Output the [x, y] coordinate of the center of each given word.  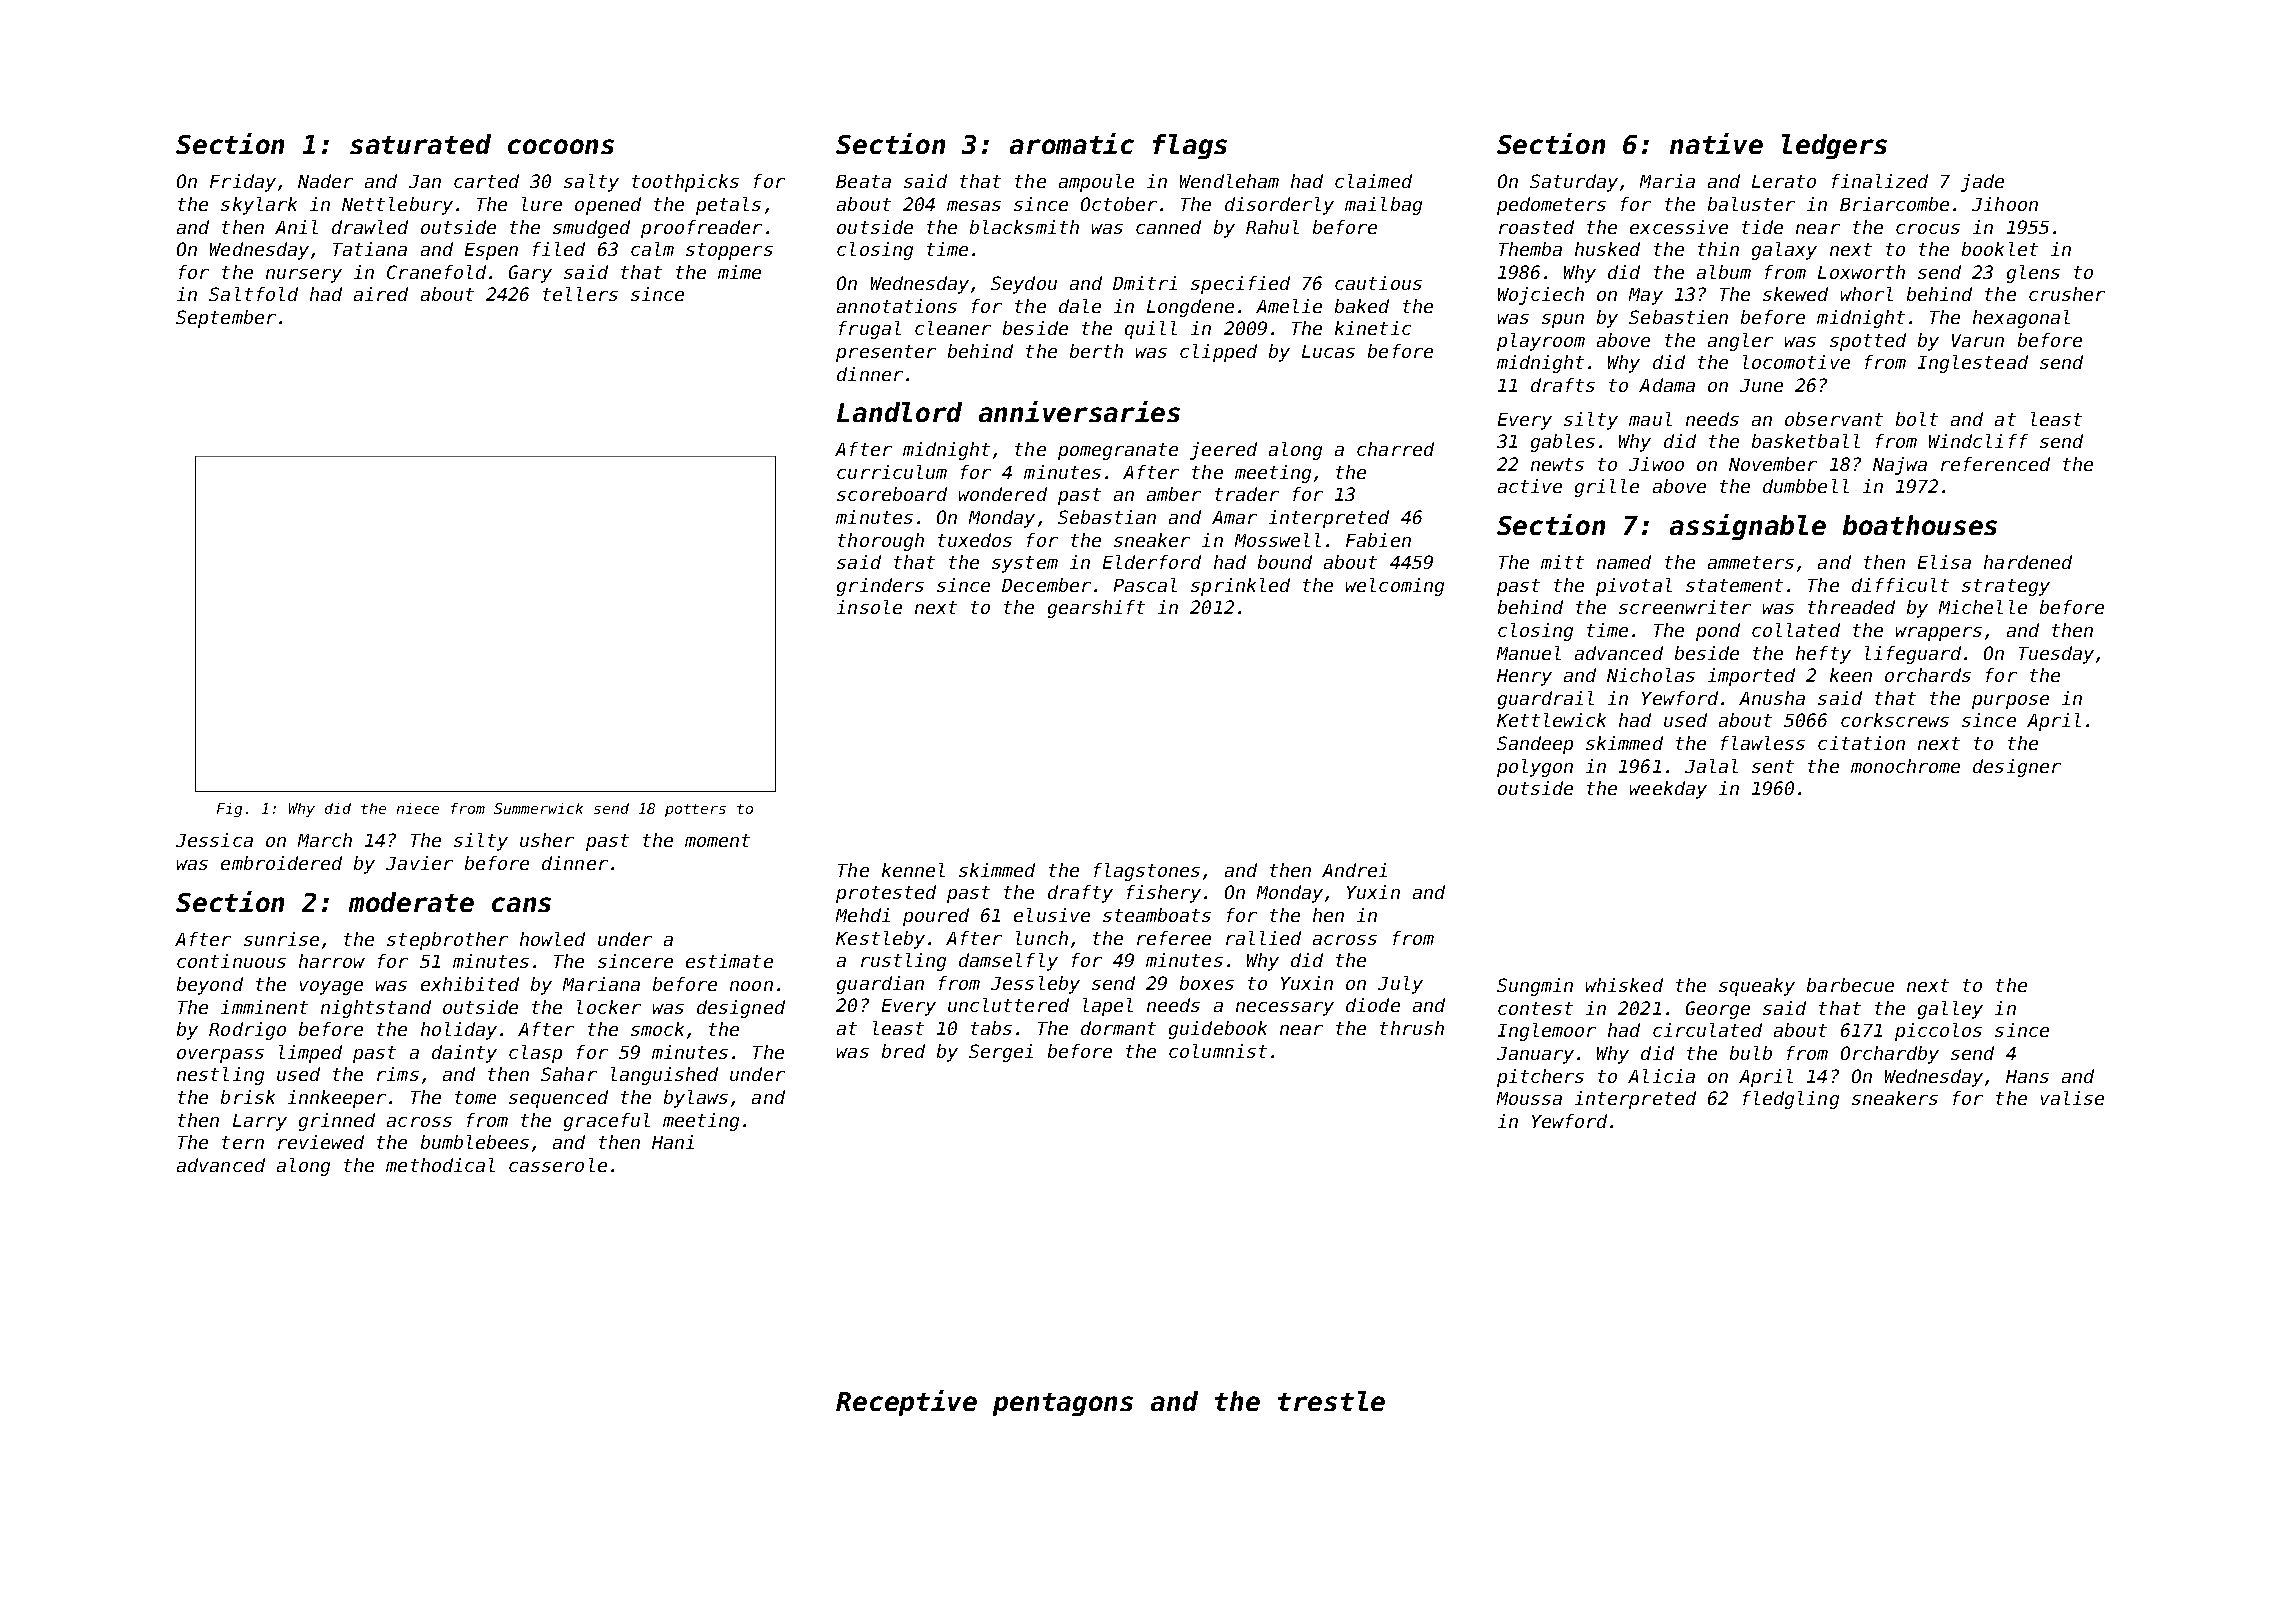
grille [1607, 488]
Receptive [906, 1403]
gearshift [1096, 609]
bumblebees [475, 1142]
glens [2033, 274]
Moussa [1529, 1098]
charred [1395, 449]
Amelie [1289, 306]
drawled [370, 227]
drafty [1080, 894]
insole [869, 607]
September [226, 319]
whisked [1624, 985]
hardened [2028, 562]
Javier [419, 863]
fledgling [1791, 1100]
